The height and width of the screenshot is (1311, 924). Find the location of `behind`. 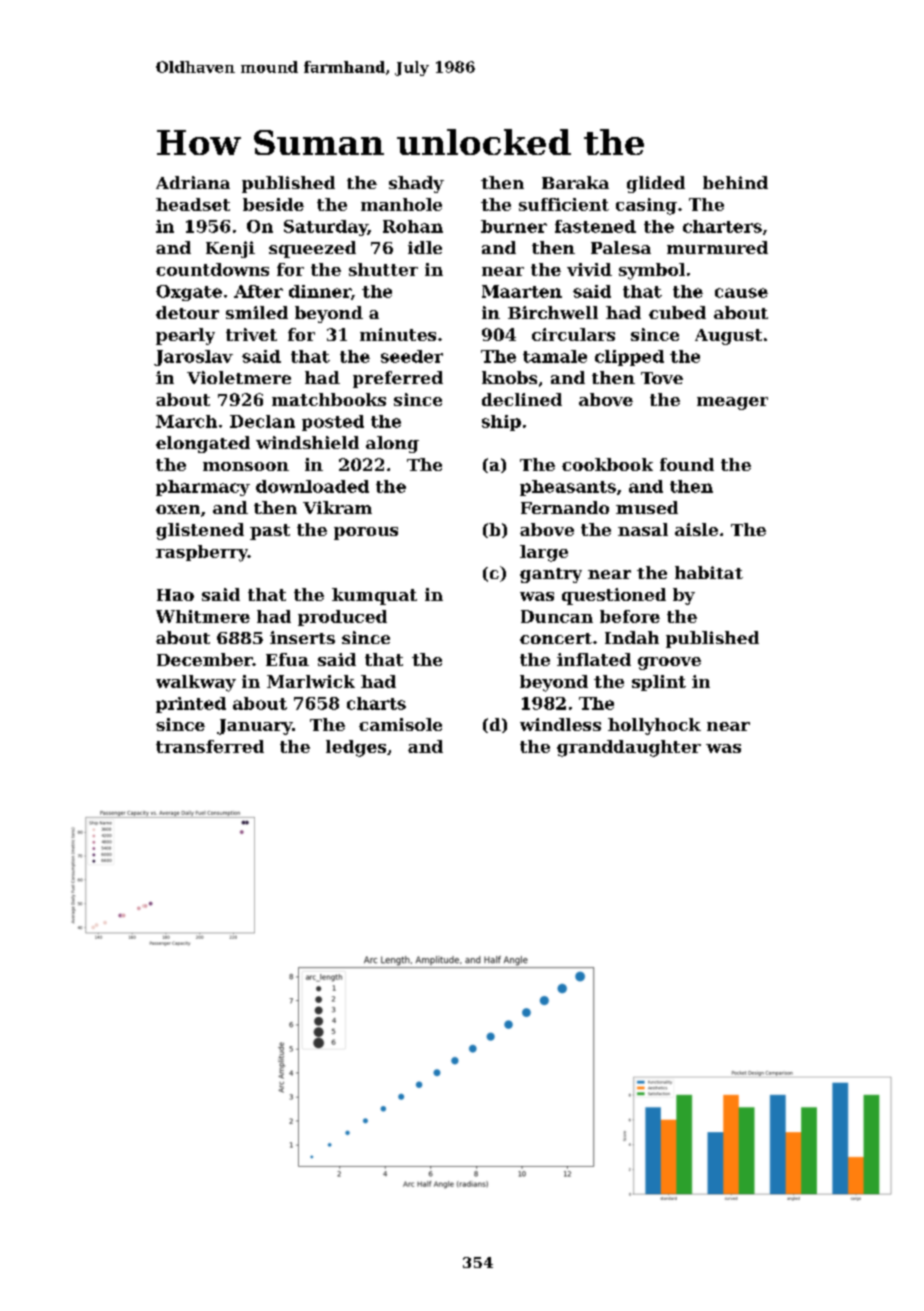

behind is located at coordinates (735, 182).
